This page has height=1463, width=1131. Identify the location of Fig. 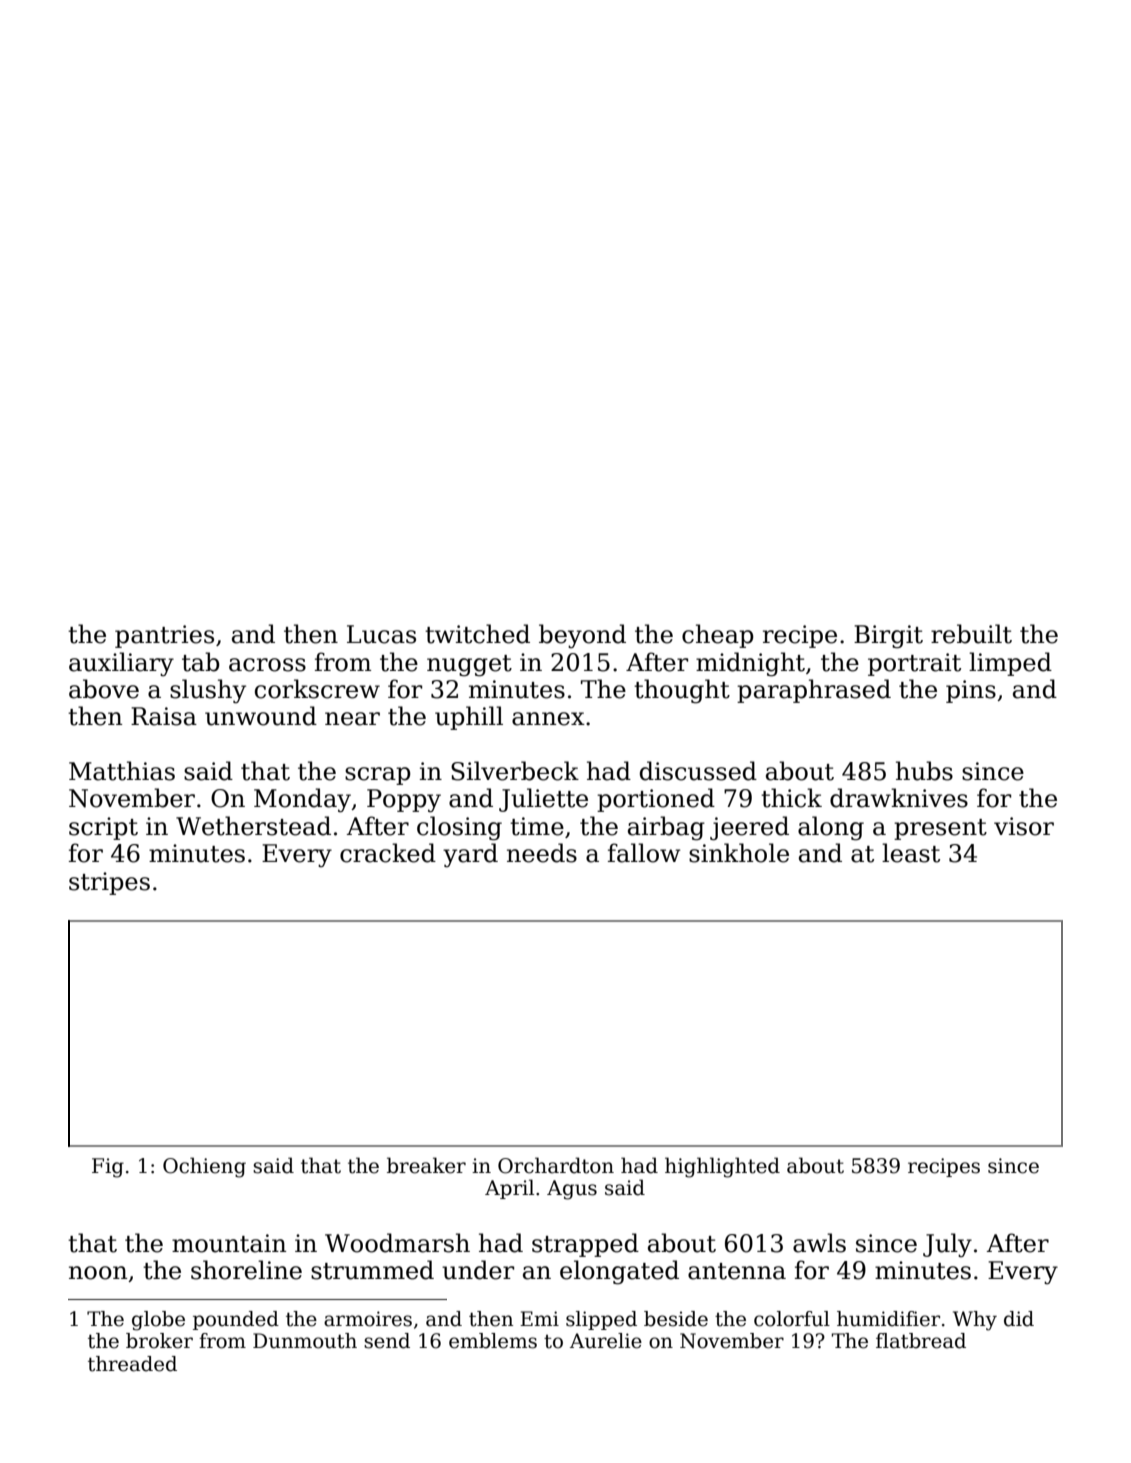
(108, 1168).
